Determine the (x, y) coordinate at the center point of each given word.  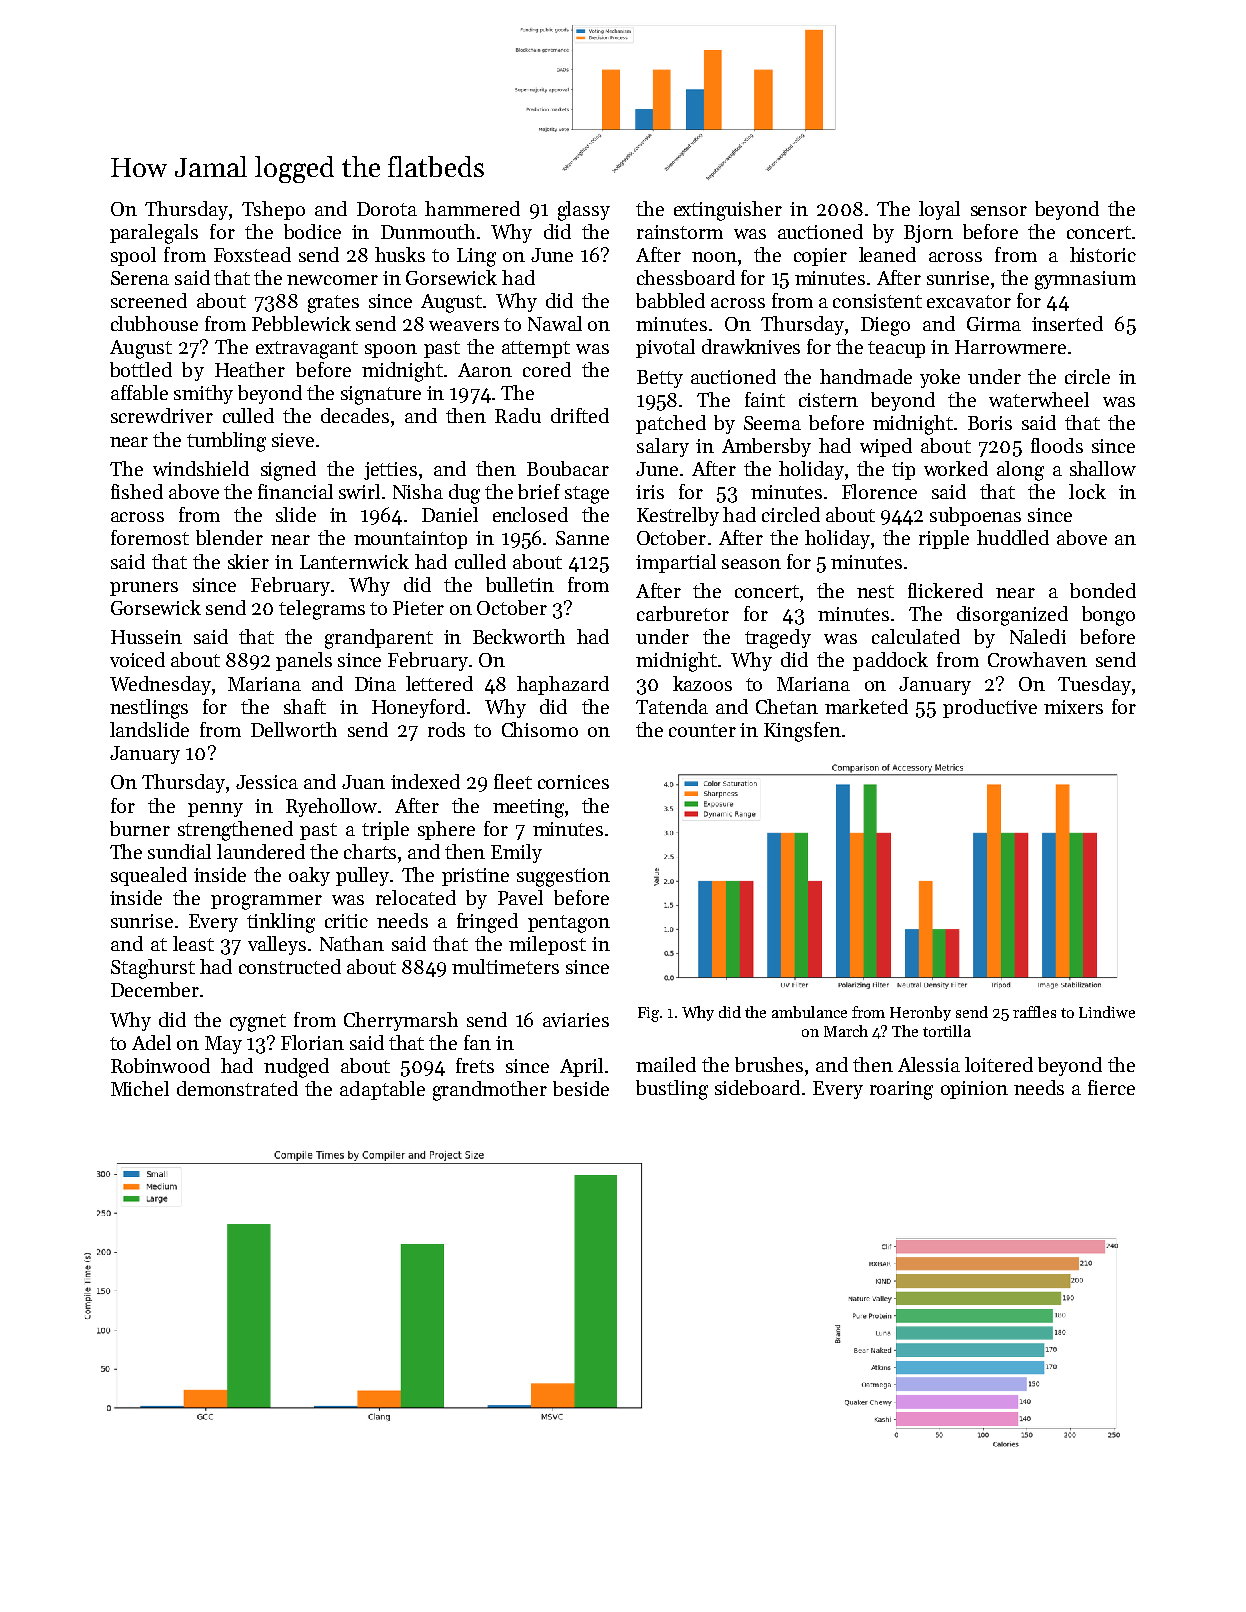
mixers (1073, 707)
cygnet (258, 1023)
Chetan (787, 706)
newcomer (332, 280)
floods (1057, 445)
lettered (439, 683)
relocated (416, 897)
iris (650, 492)
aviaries (576, 1020)
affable (139, 392)
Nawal (555, 323)
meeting (528, 808)
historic (1103, 254)
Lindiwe (1107, 1012)
